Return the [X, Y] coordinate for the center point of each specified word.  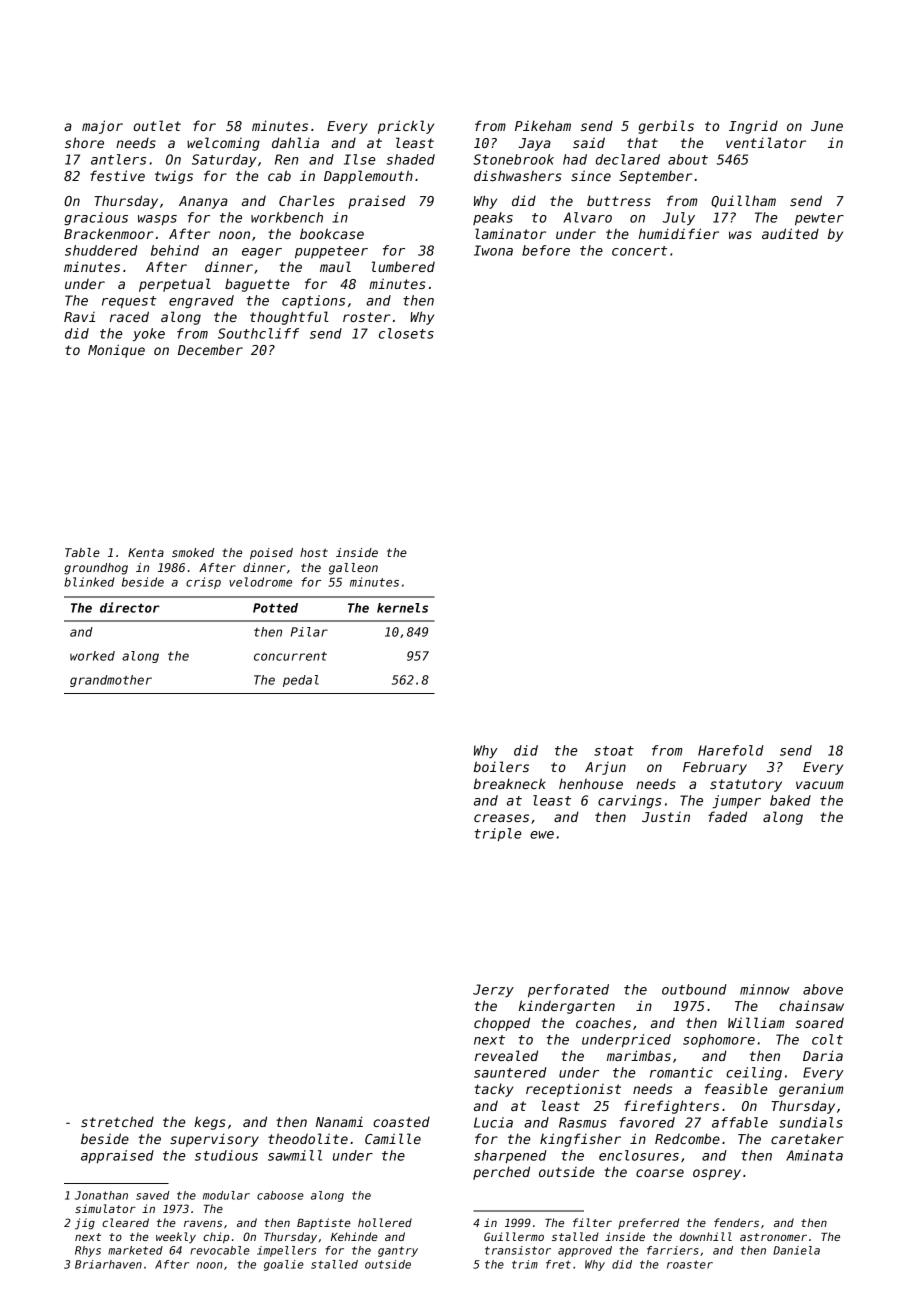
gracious [96, 218]
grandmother [111, 681]
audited [790, 233]
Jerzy [493, 990]
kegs [210, 1123]
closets [406, 333]
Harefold [731, 750]
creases [501, 818]
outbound [694, 989]
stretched [117, 1121]
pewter [819, 219]
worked [92, 656]
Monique [116, 351]
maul [335, 266]
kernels [402, 608]
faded [727, 816]
